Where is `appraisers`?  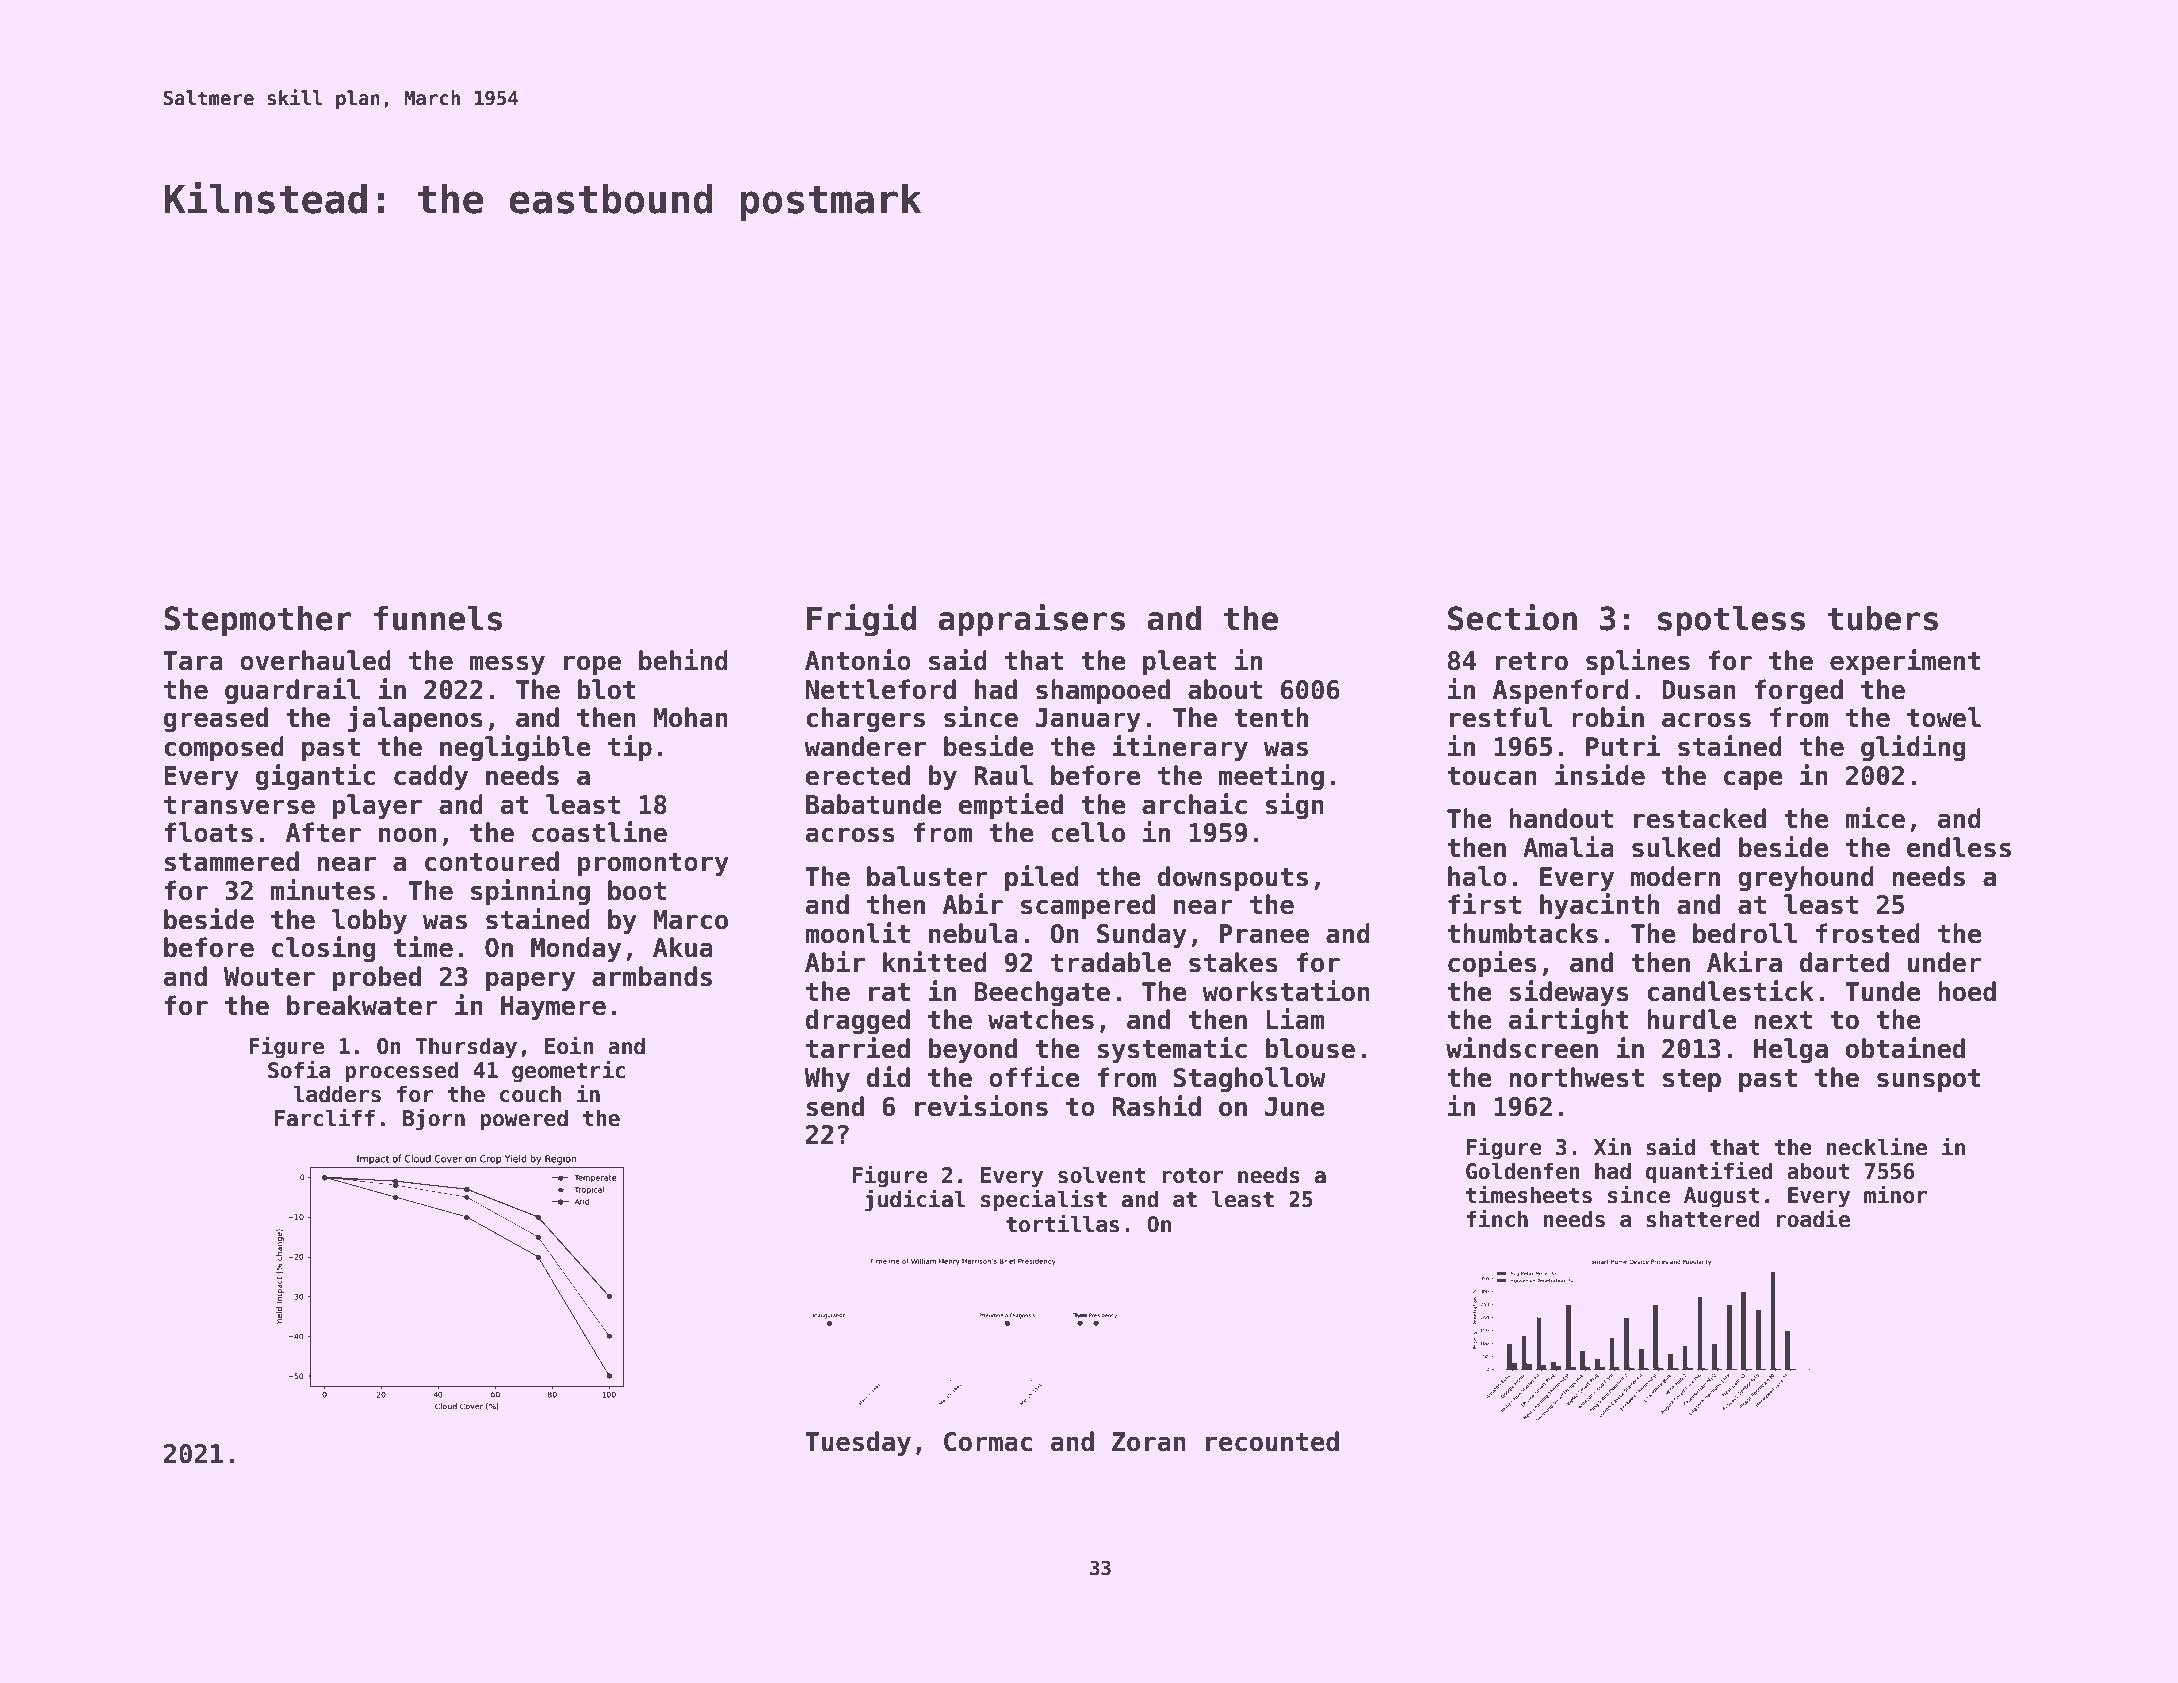 appraisers is located at coordinates (1031, 620).
